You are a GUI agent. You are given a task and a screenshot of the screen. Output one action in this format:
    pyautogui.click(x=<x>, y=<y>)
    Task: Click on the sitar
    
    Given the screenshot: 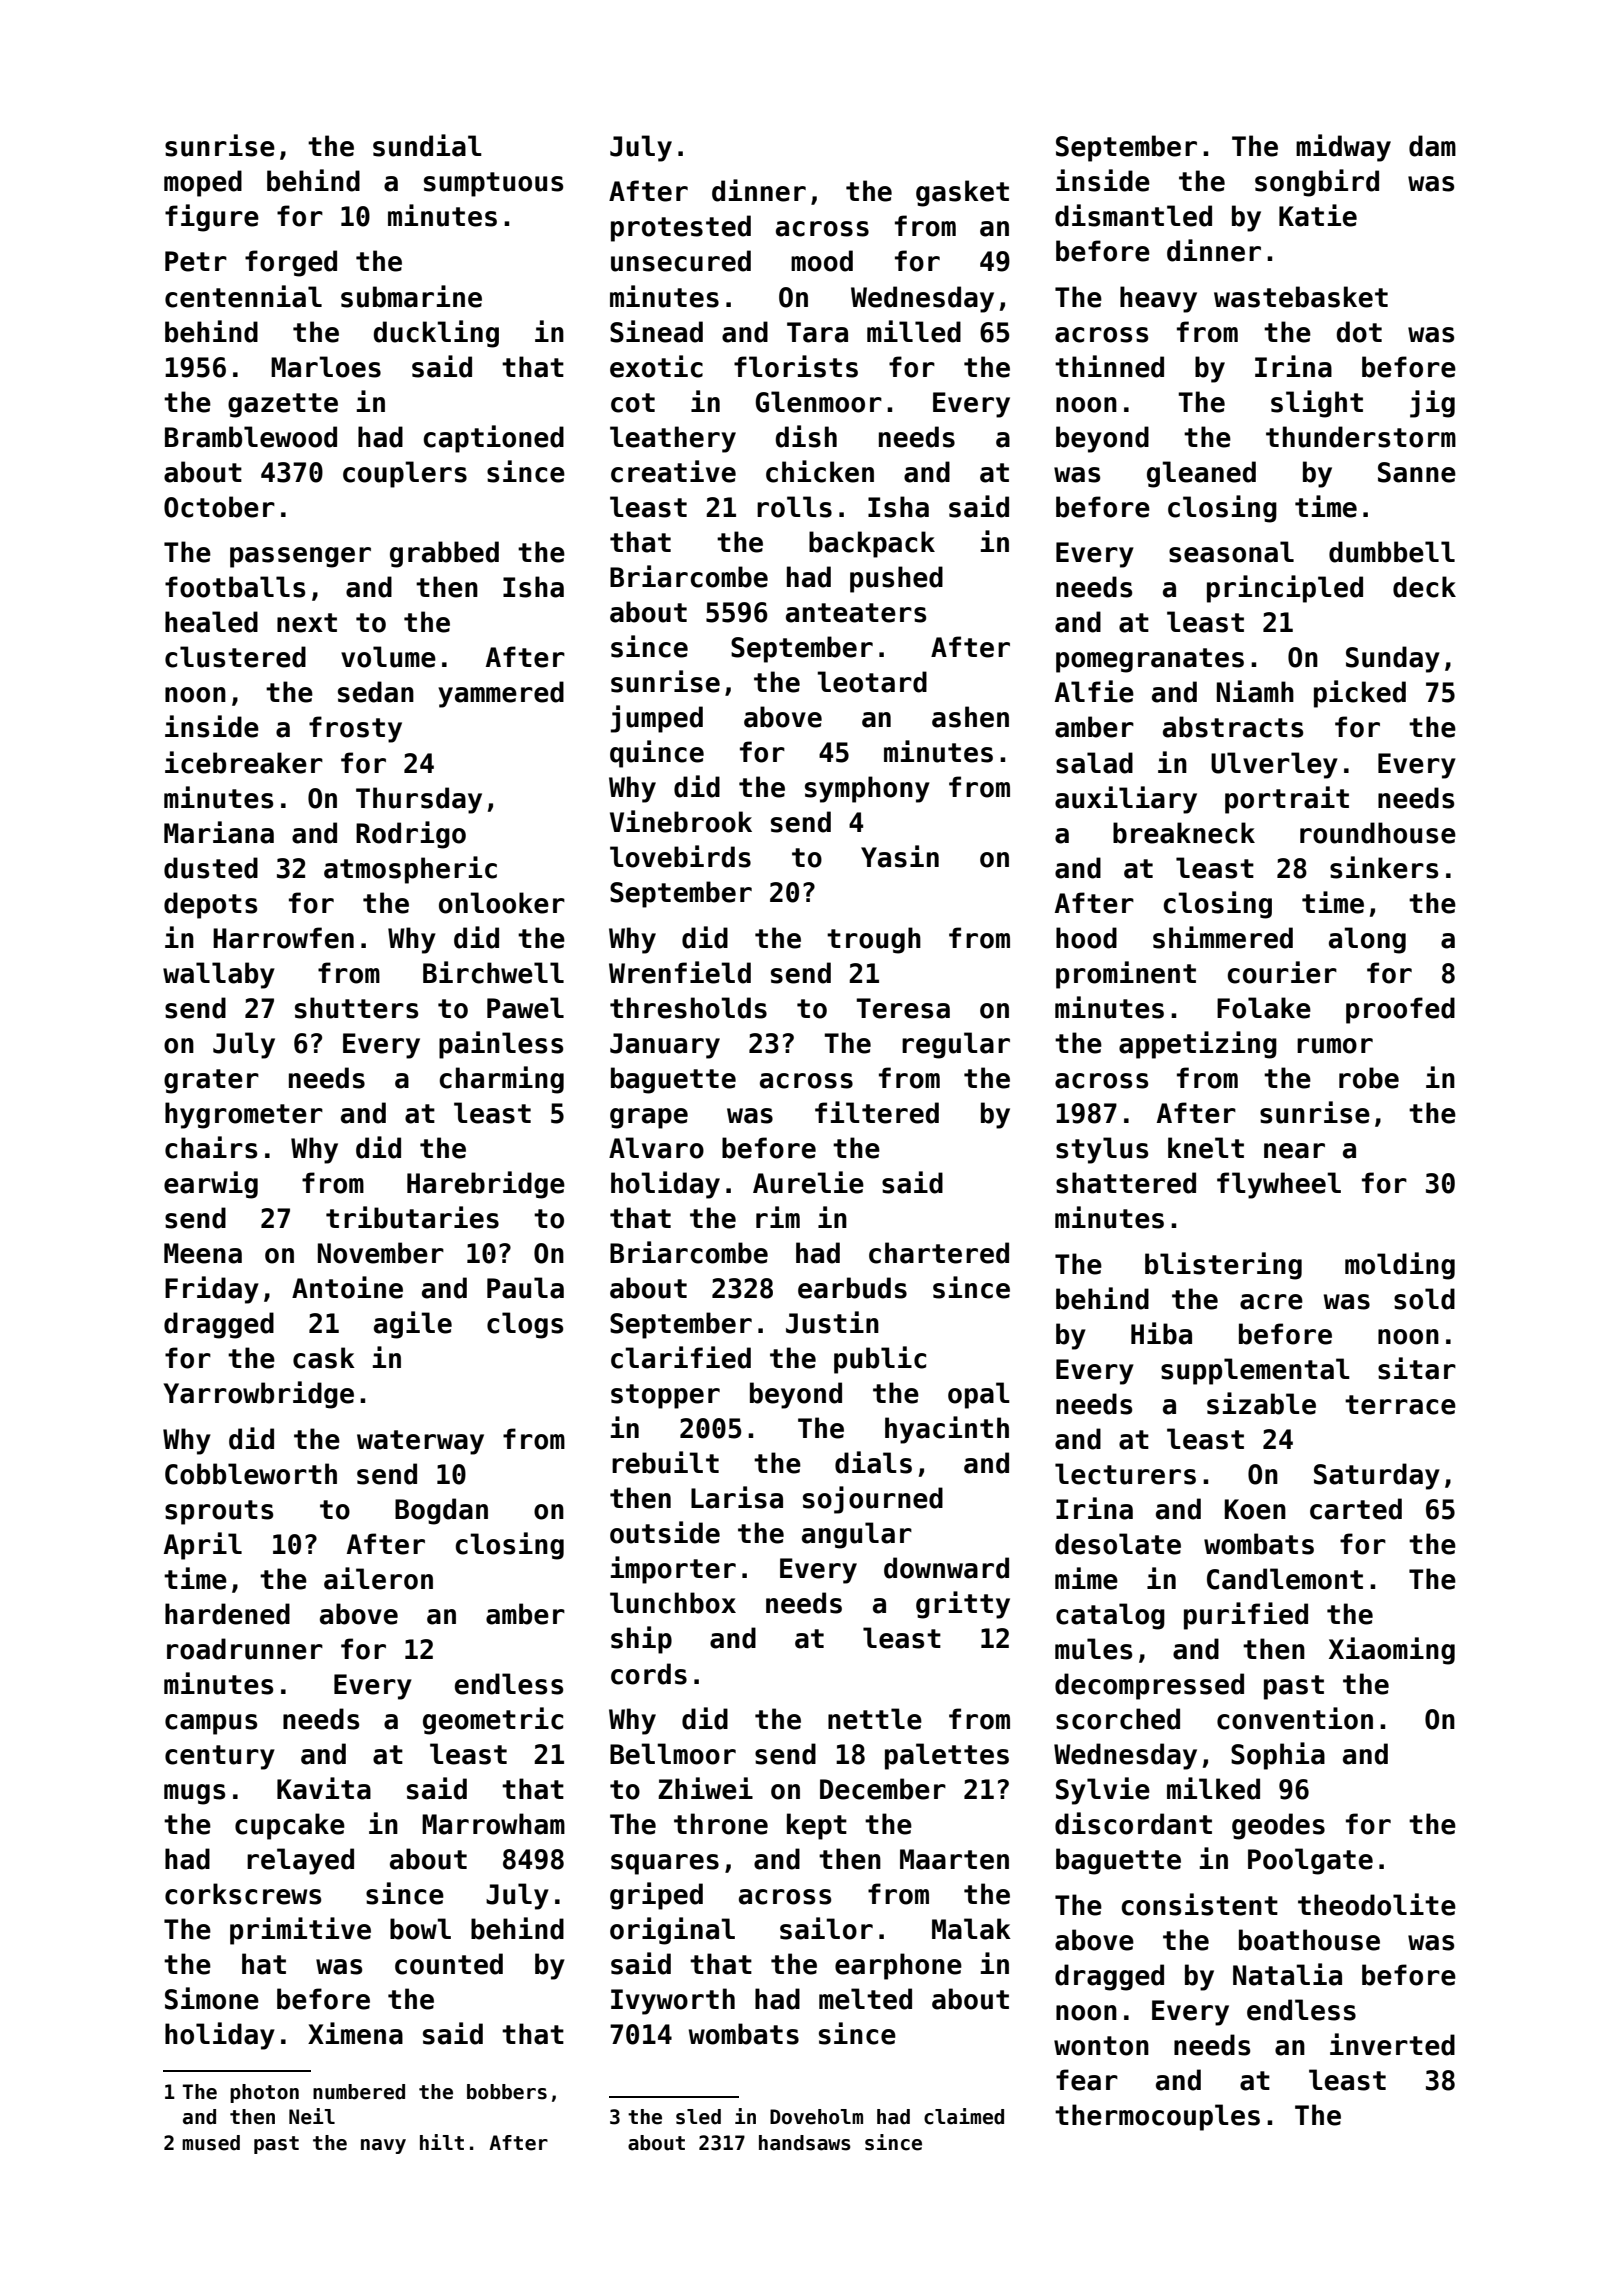 What is the action you would take?
    pyautogui.click(x=1417, y=1368)
